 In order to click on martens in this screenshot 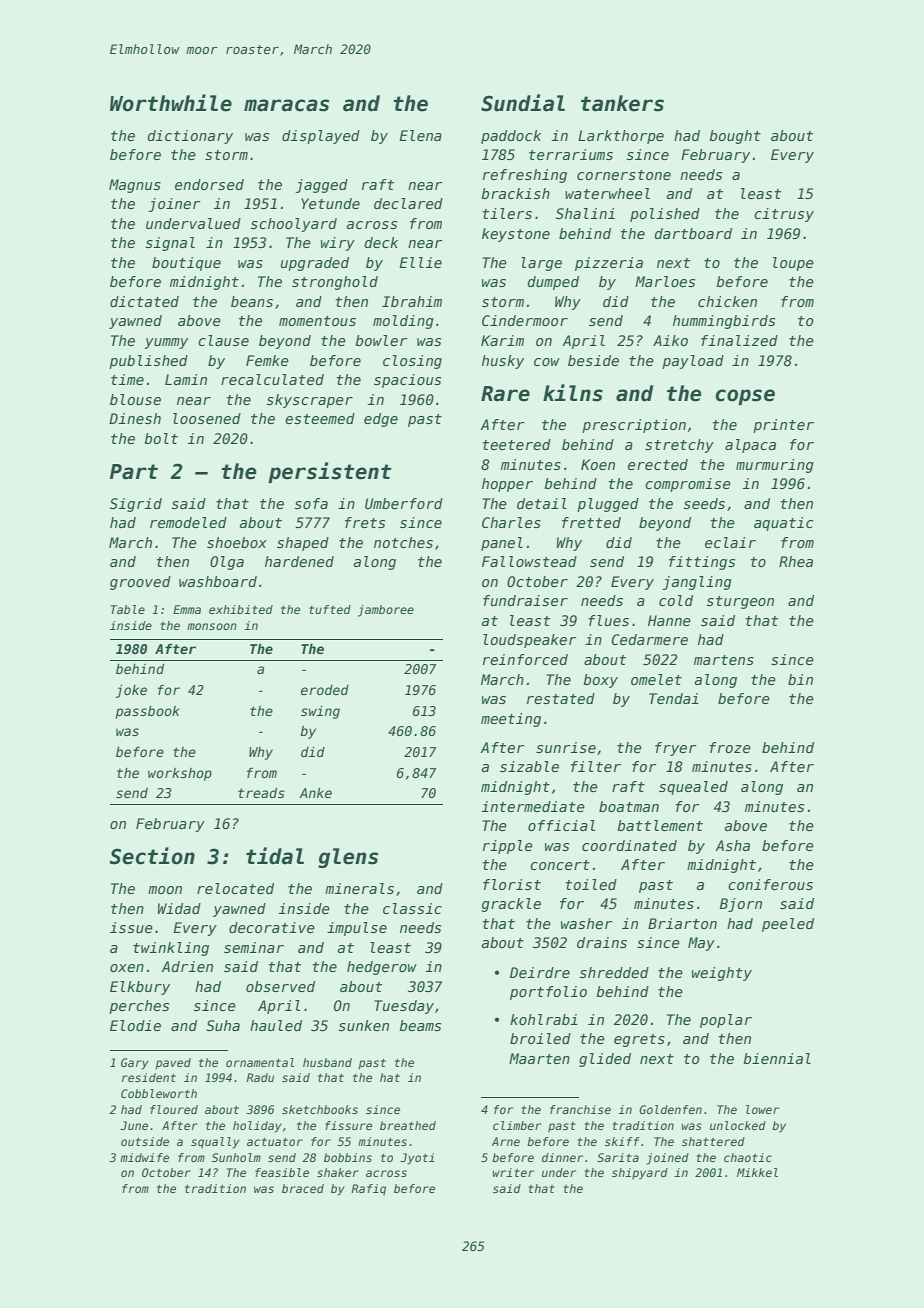, I will do `click(724, 660)`.
